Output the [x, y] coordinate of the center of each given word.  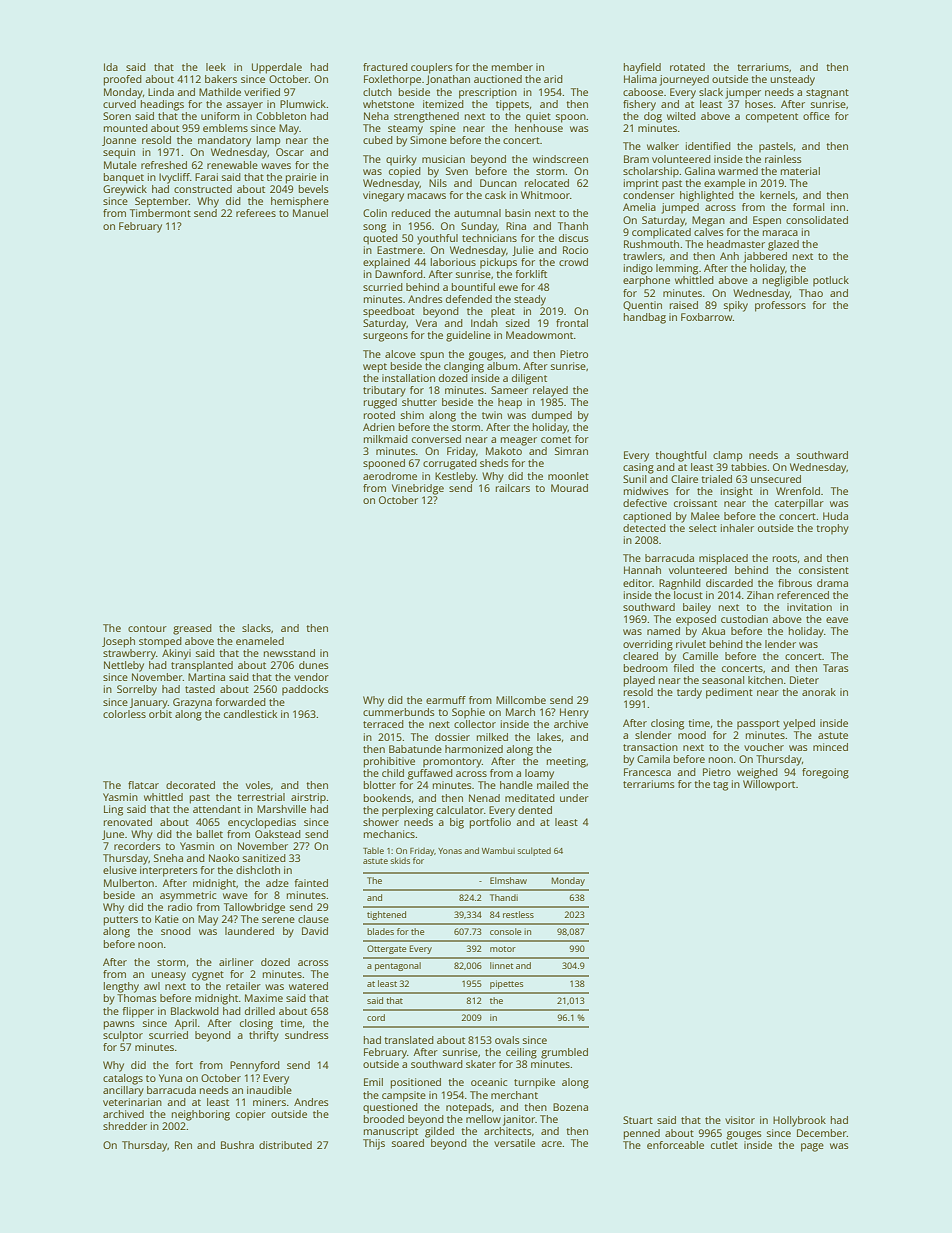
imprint [641, 184]
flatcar [143, 785]
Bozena [570, 1107]
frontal [572, 323]
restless [518, 914]
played [639, 681]
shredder [125, 1126]
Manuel [310, 213]
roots [785, 558]
